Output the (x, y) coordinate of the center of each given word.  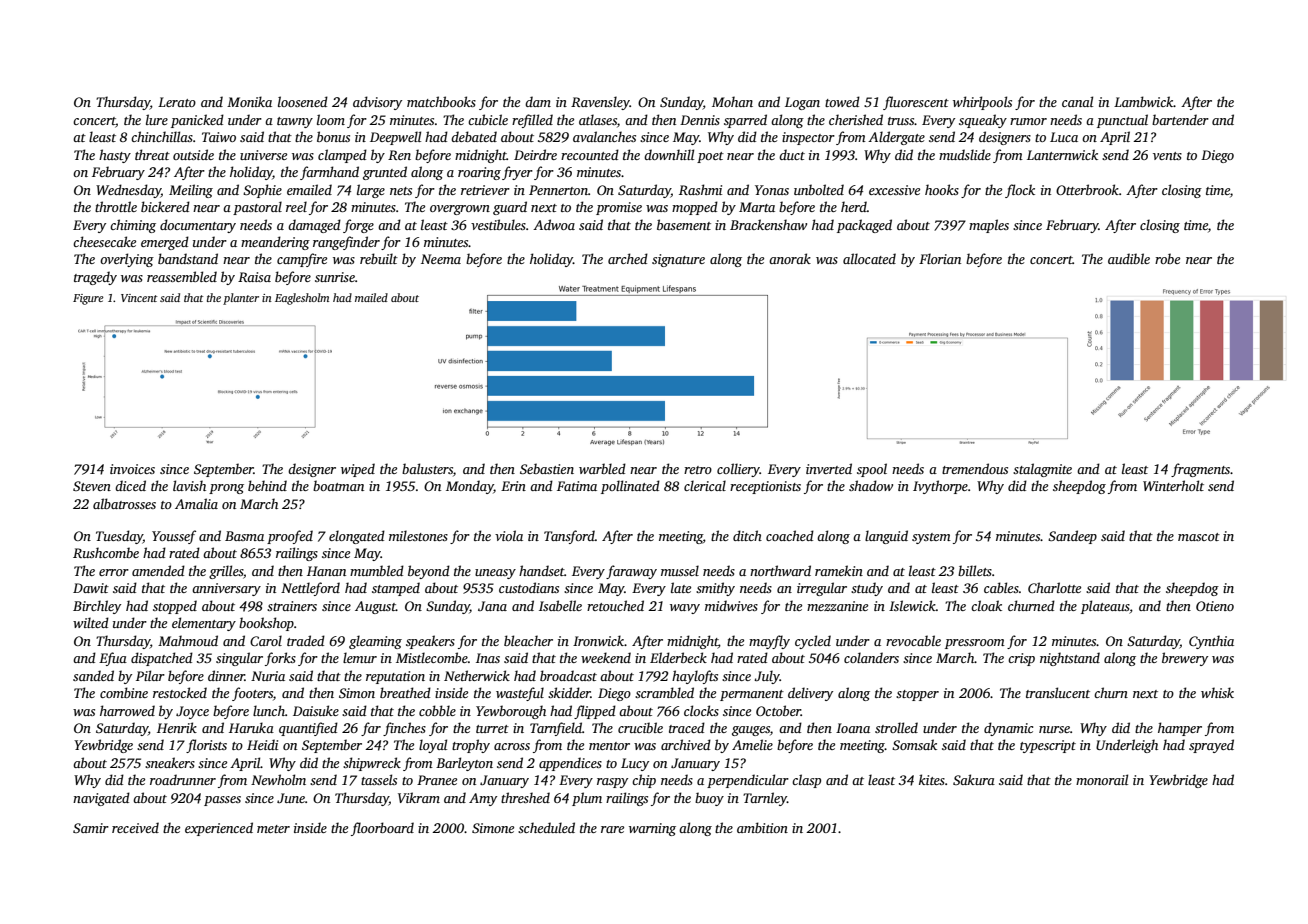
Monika (249, 101)
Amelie (752, 744)
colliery (738, 470)
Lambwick (1144, 101)
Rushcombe (106, 552)
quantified (308, 729)
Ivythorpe (940, 487)
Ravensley (600, 103)
